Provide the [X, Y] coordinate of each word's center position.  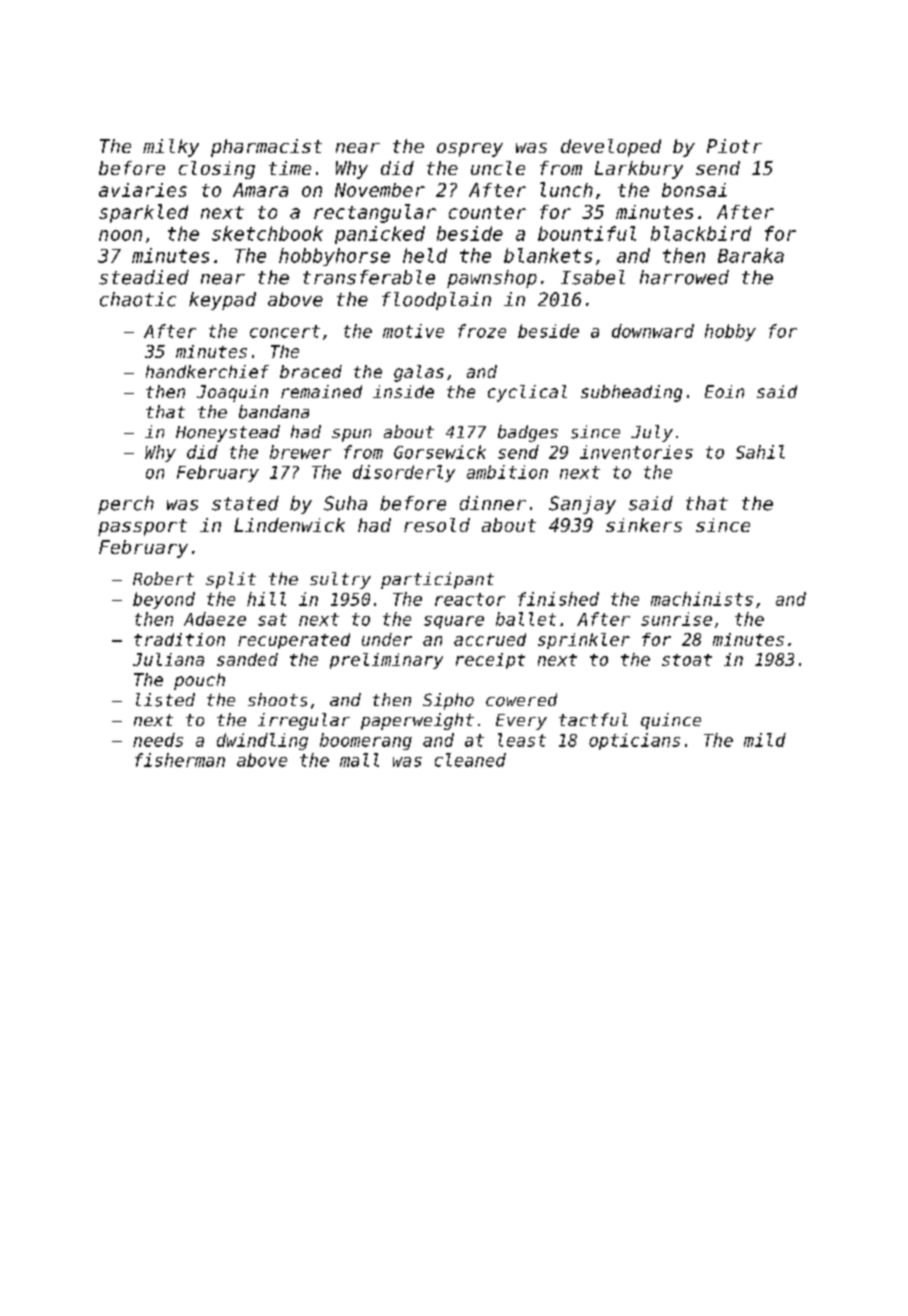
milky [171, 148]
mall [359, 760]
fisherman [180, 760]
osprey [470, 150]
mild [765, 740]
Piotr [734, 146]
